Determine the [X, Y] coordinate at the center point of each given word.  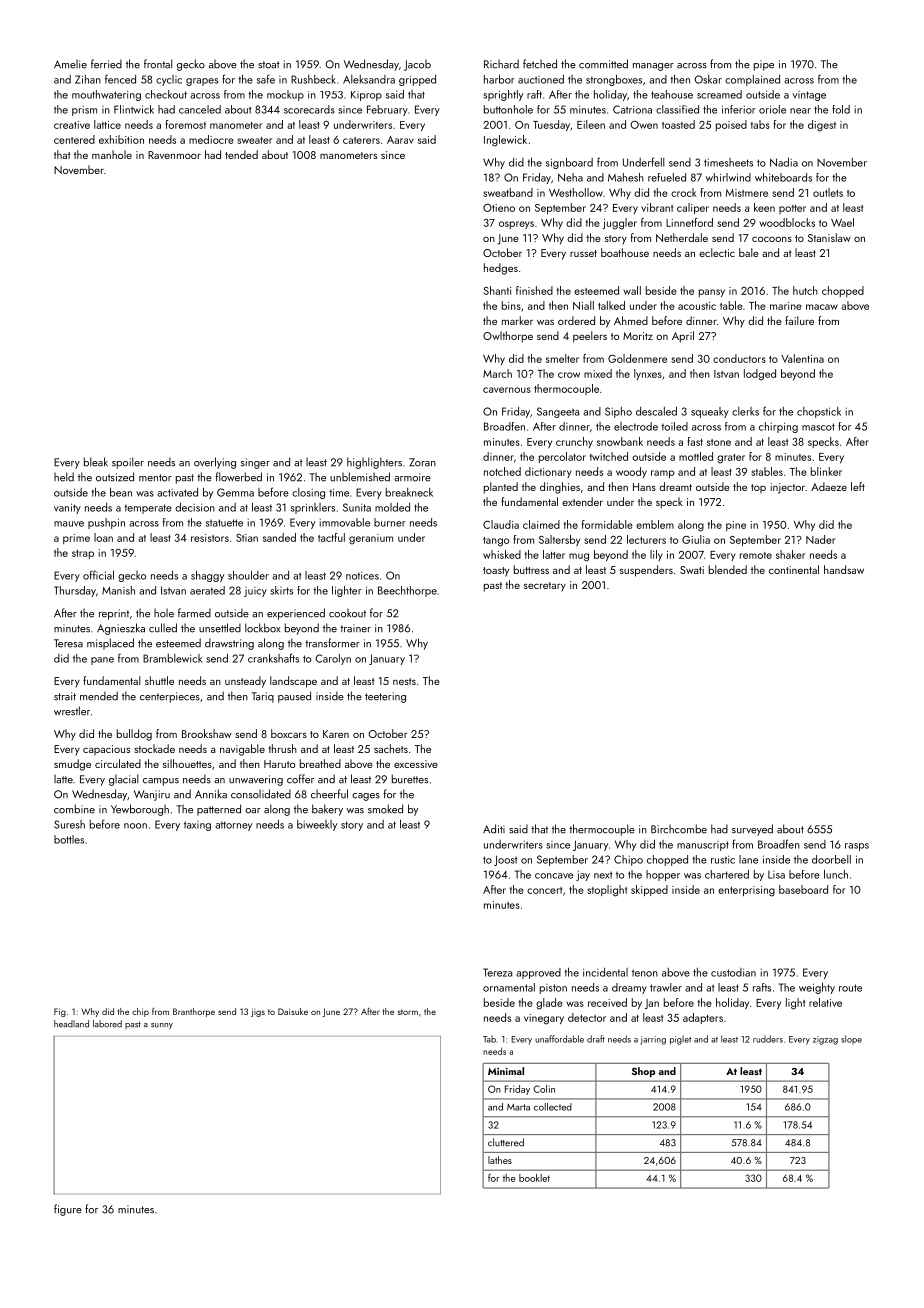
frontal [158, 64]
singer [255, 463]
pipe [764, 65]
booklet [534, 1178]
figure [68, 1210]
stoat [269, 65]
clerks [745, 411]
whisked [502, 554]
